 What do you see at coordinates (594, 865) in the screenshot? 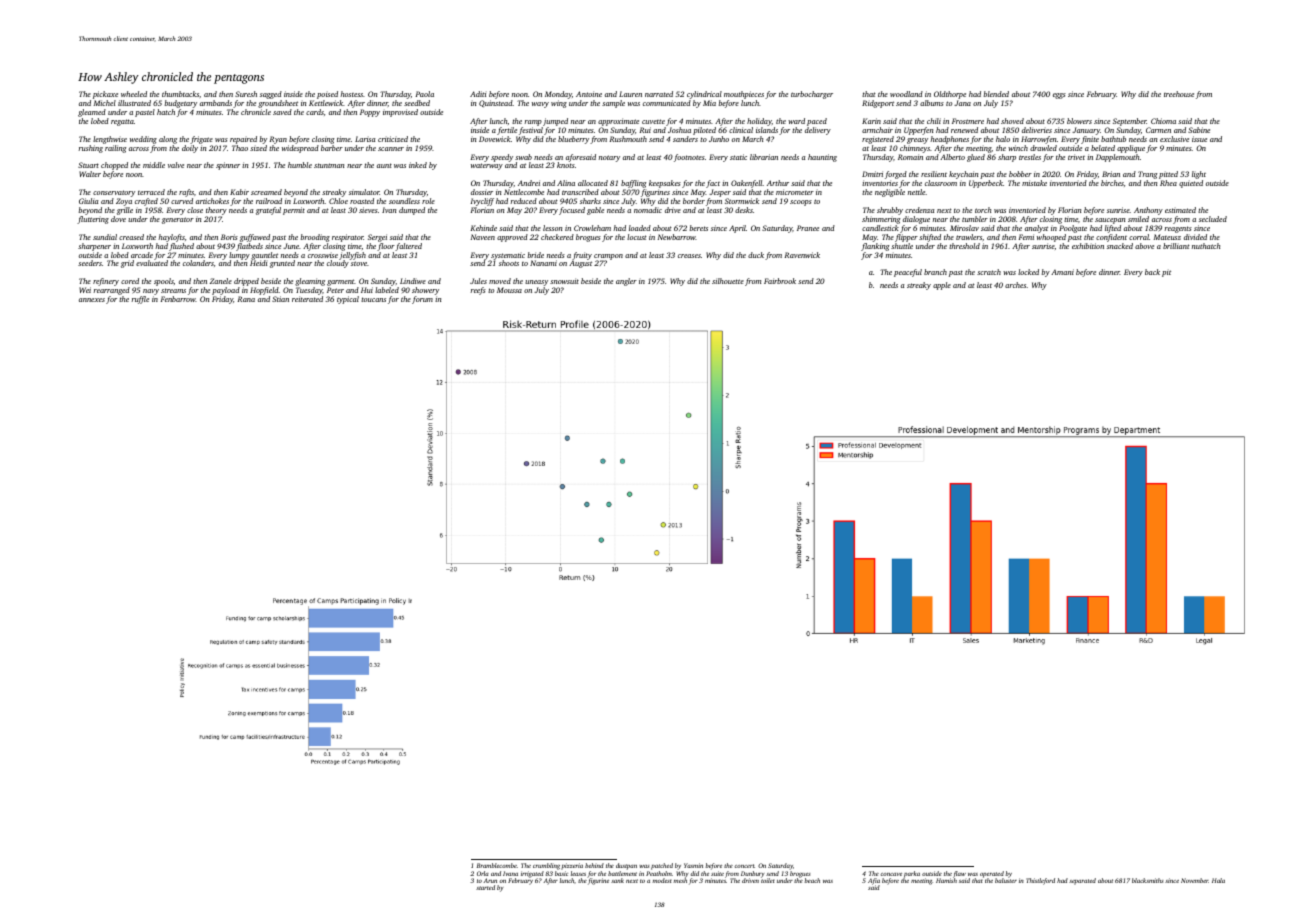
I see `behind` at bounding box center [594, 865].
